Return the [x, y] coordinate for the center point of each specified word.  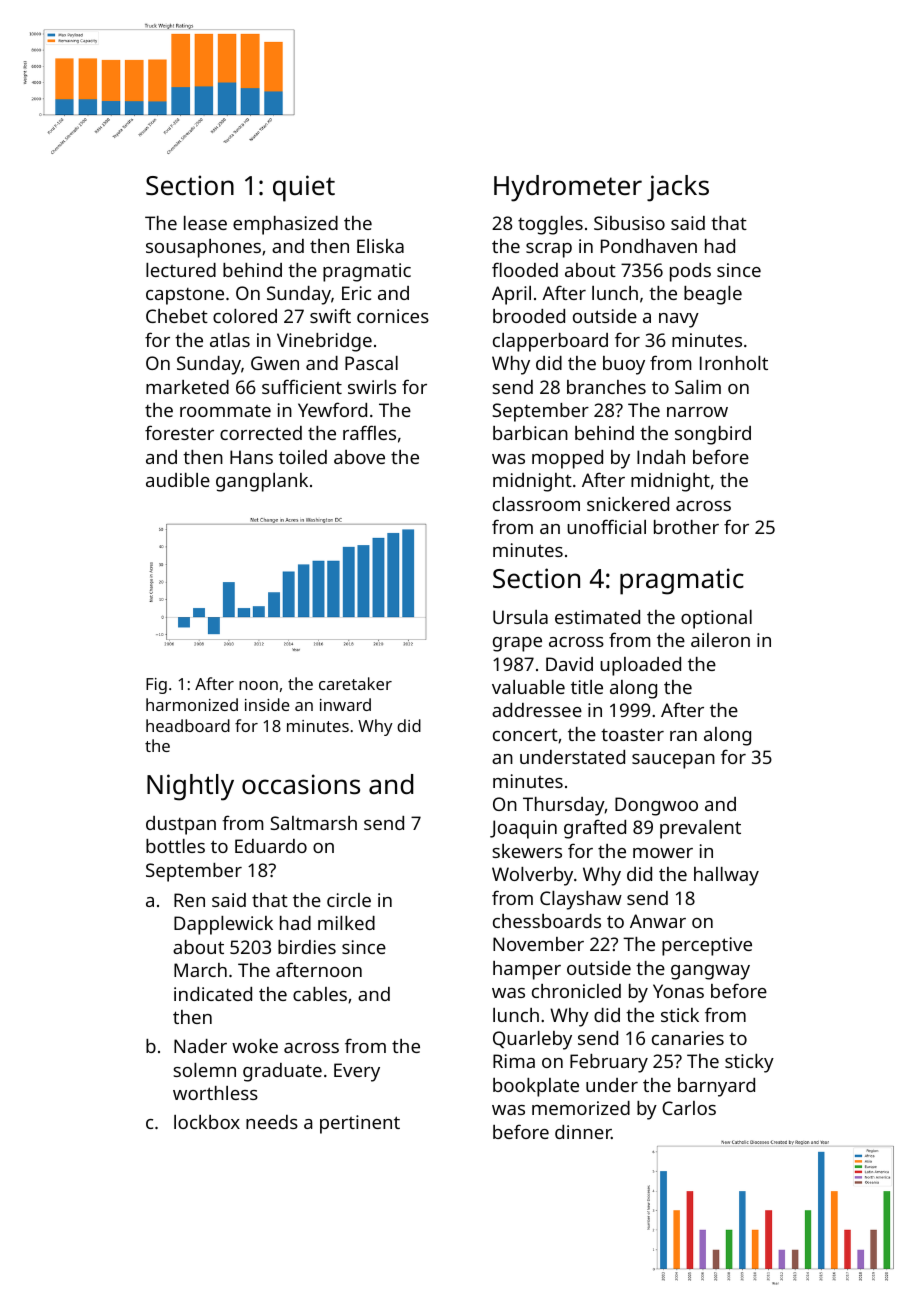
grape [517, 644]
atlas [230, 340]
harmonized [192, 704]
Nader [200, 1046]
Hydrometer [568, 188]
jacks [678, 188]
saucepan [673, 761]
